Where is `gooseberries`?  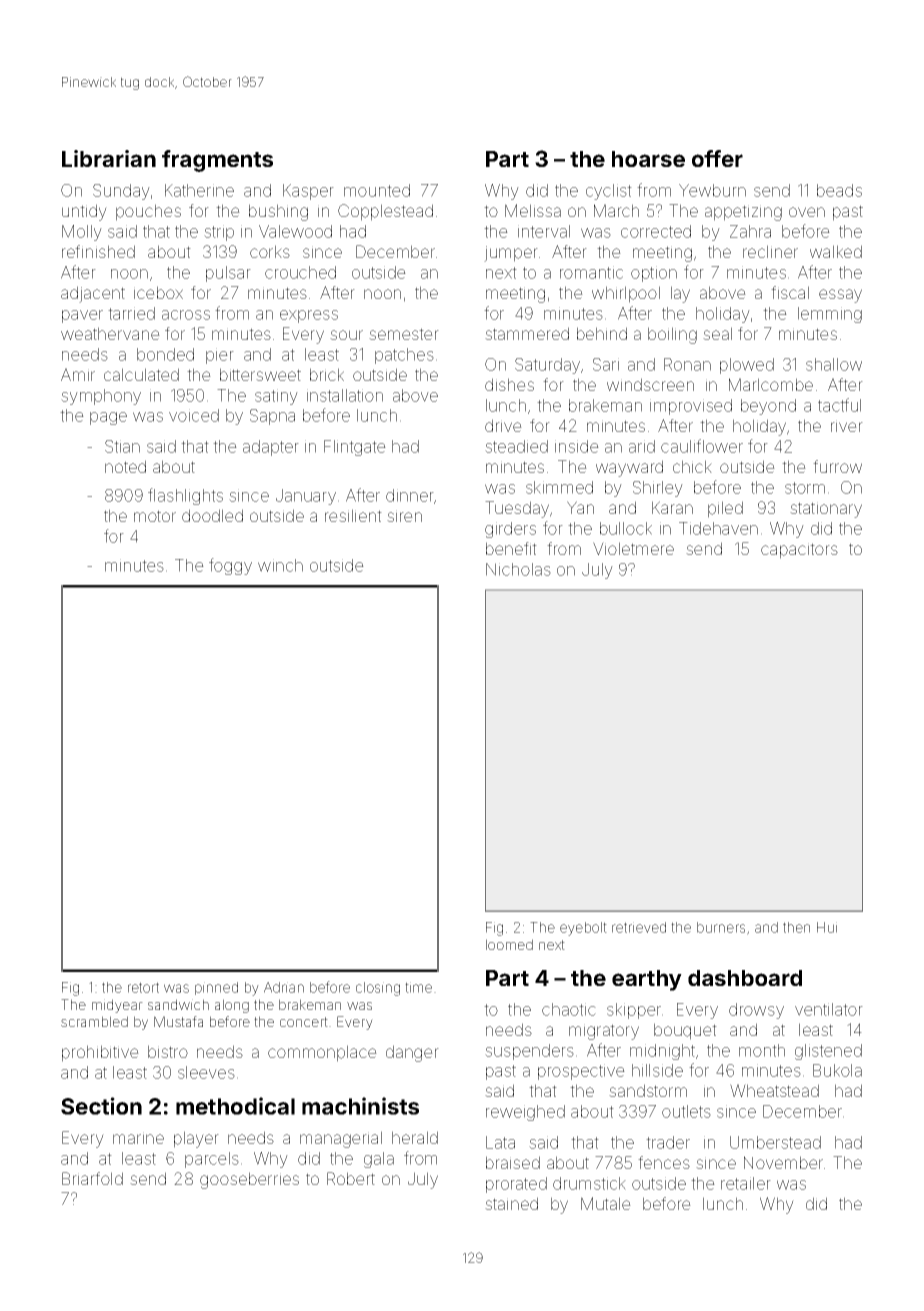
gooseberries is located at coordinates (249, 1180).
